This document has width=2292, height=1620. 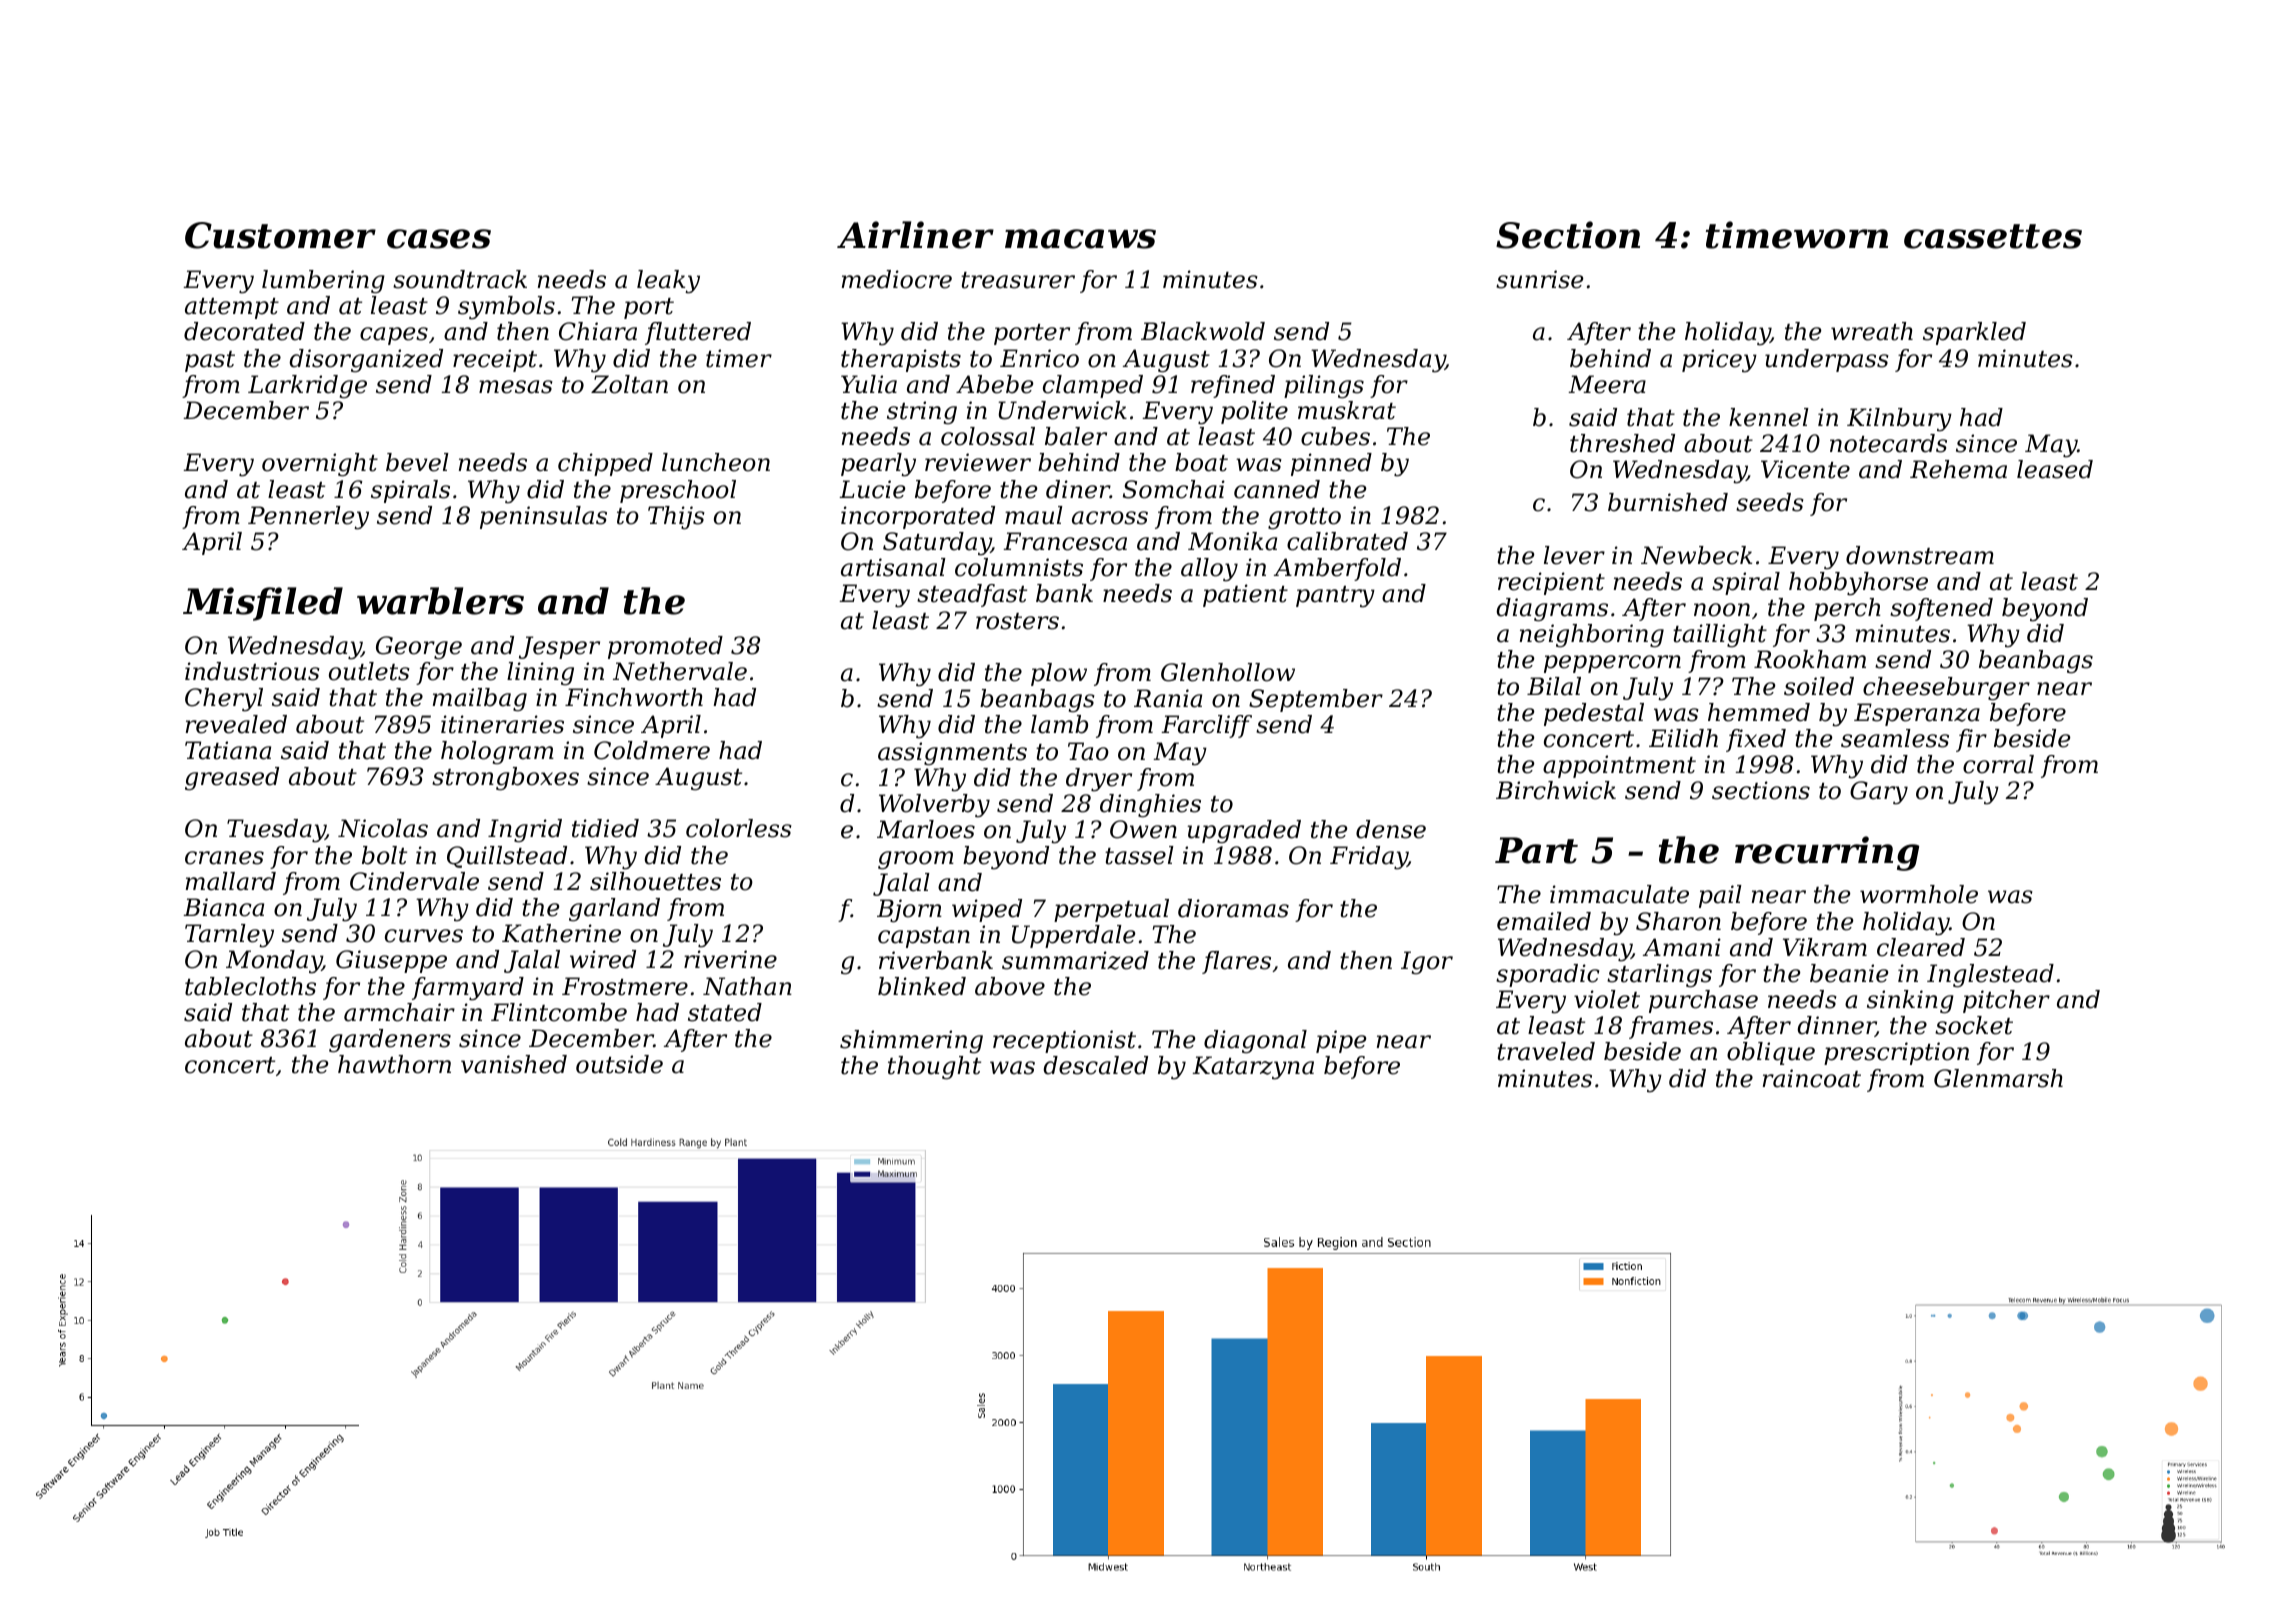 I want to click on wormhole, so click(x=1919, y=894).
